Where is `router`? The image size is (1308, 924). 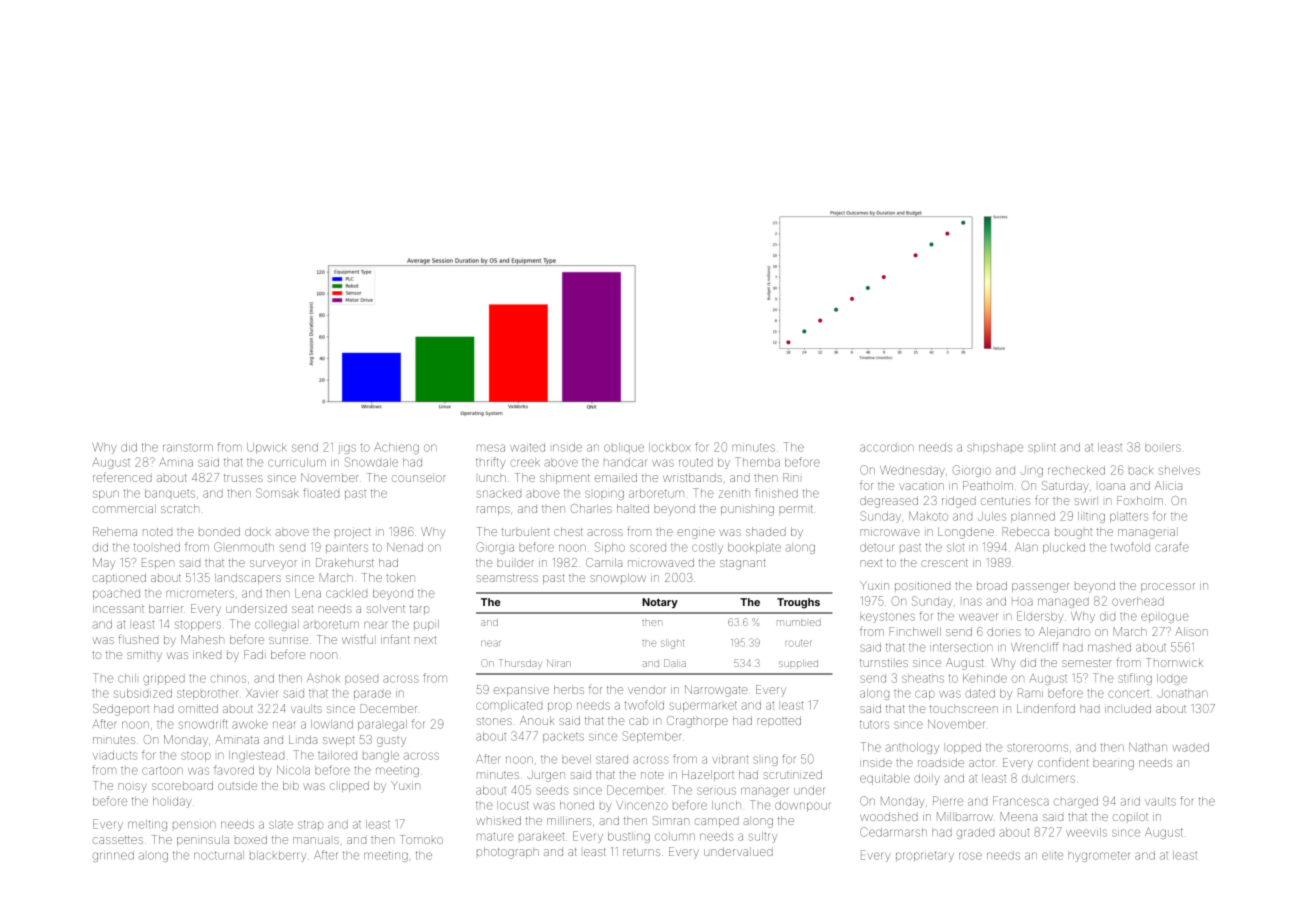
router is located at coordinates (798, 643).
